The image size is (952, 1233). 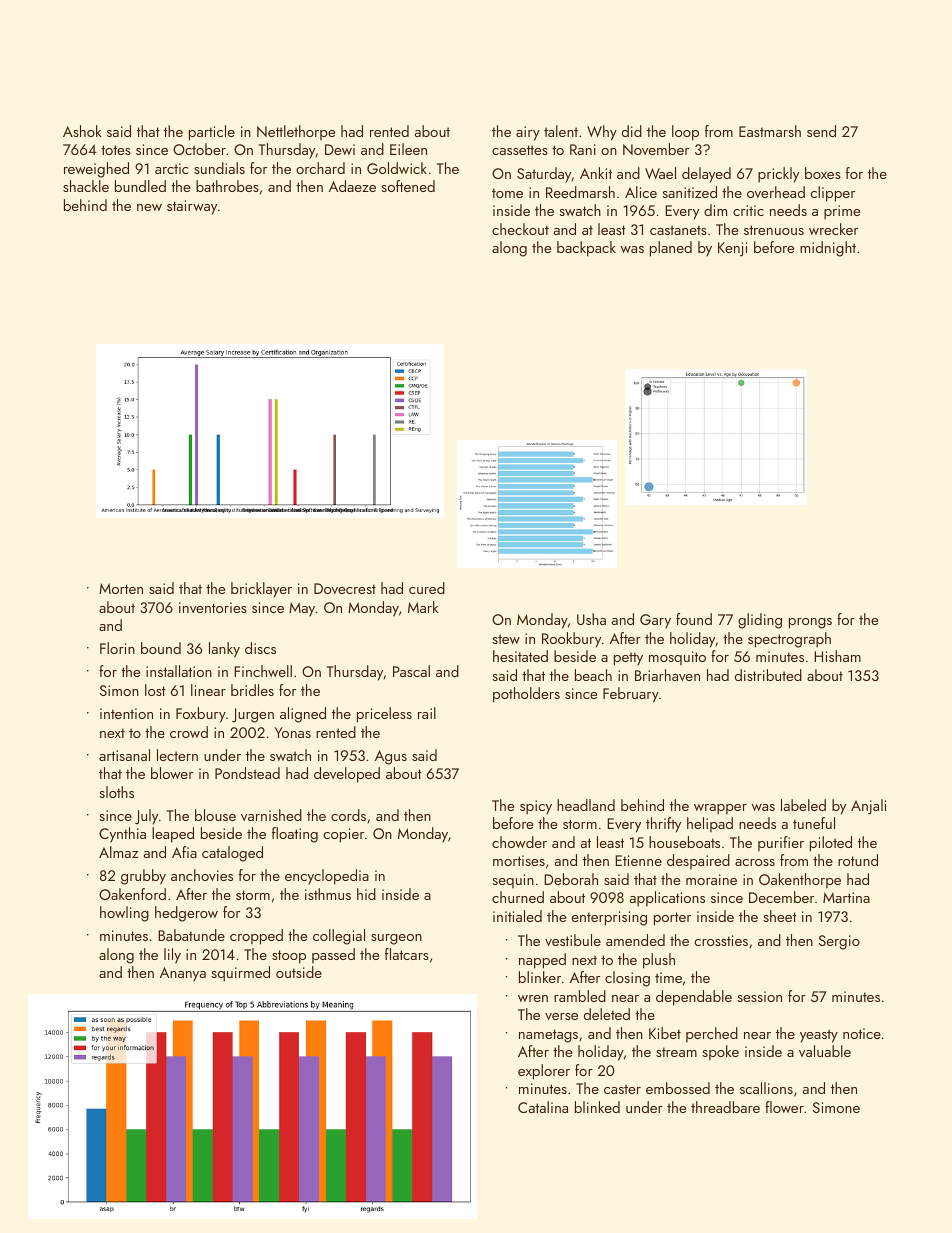 I want to click on Usha, so click(x=591, y=619).
